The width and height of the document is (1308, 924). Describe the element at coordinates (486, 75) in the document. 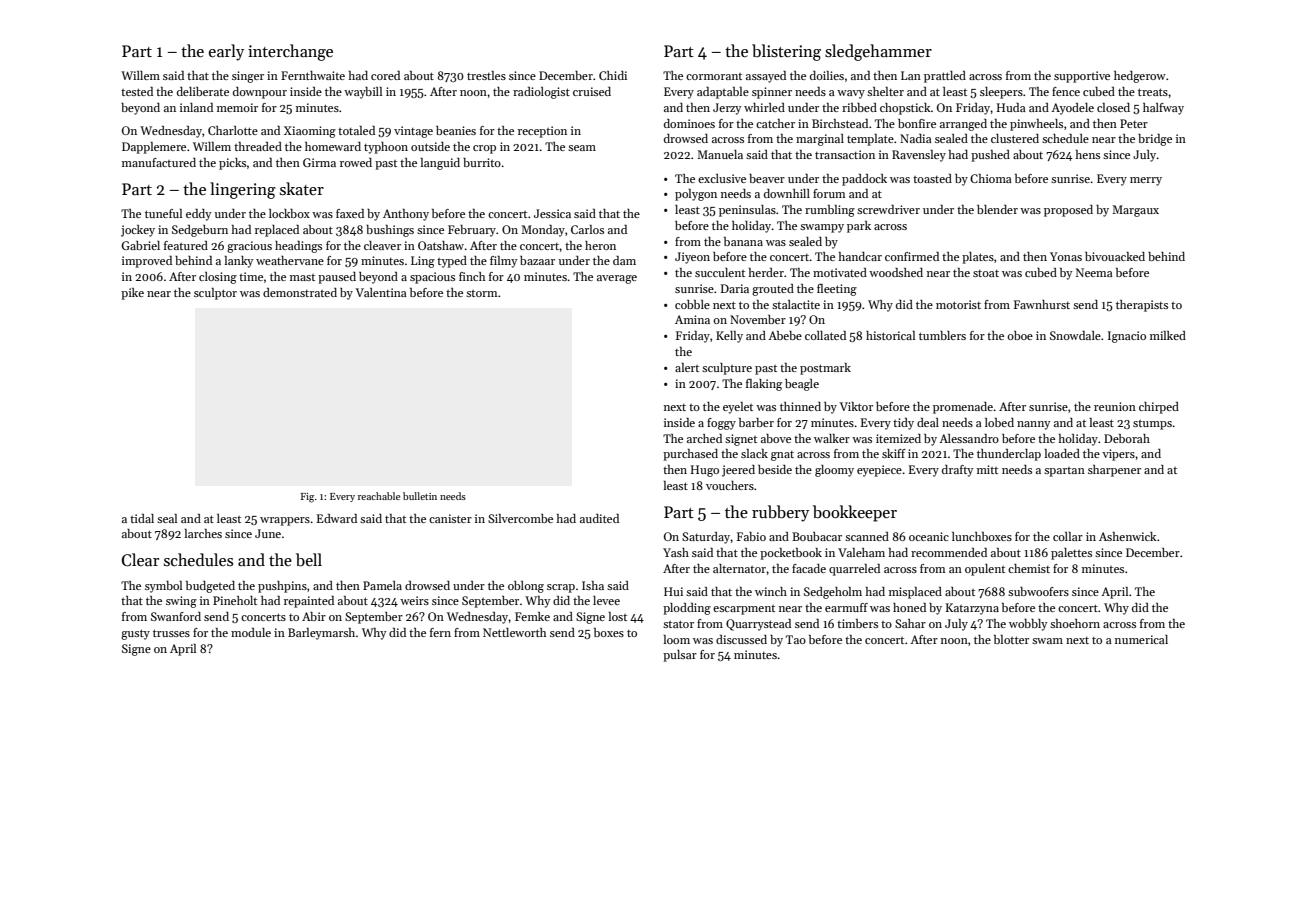

I see `trestles` at that location.
